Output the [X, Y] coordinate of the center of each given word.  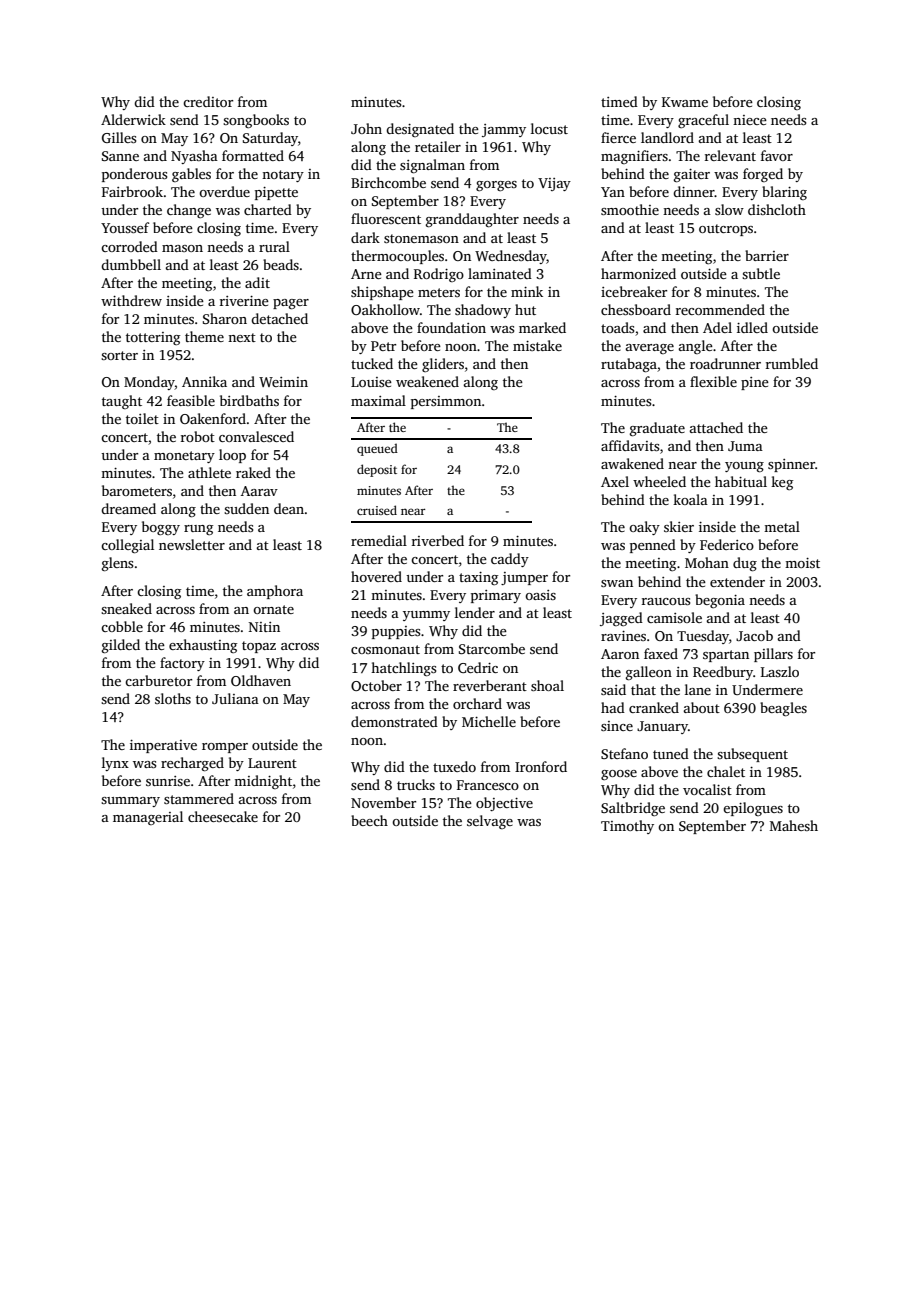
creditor [208, 101]
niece [750, 120]
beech [369, 820]
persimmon [446, 402]
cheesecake [223, 816]
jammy [504, 130]
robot [198, 436]
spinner [791, 465]
